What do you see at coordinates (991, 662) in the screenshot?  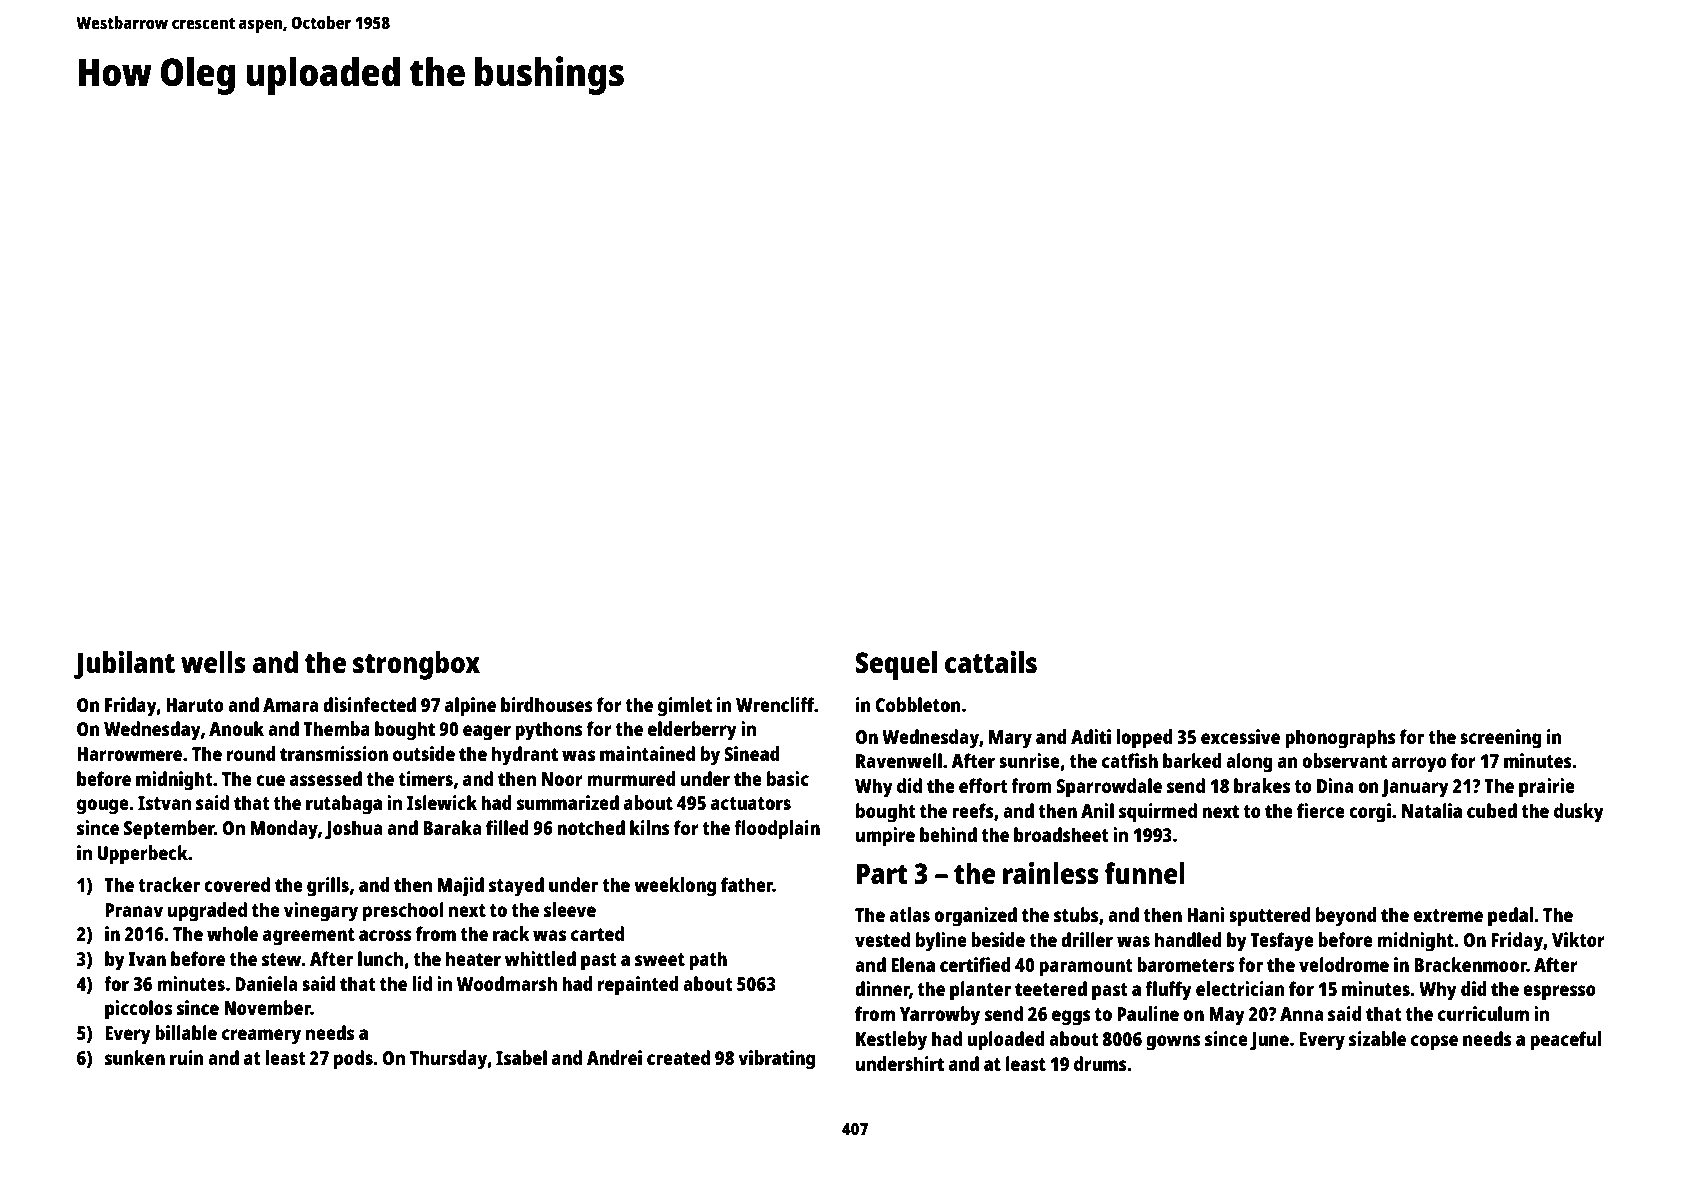 I see `cattails` at bounding box center [991, 662].
